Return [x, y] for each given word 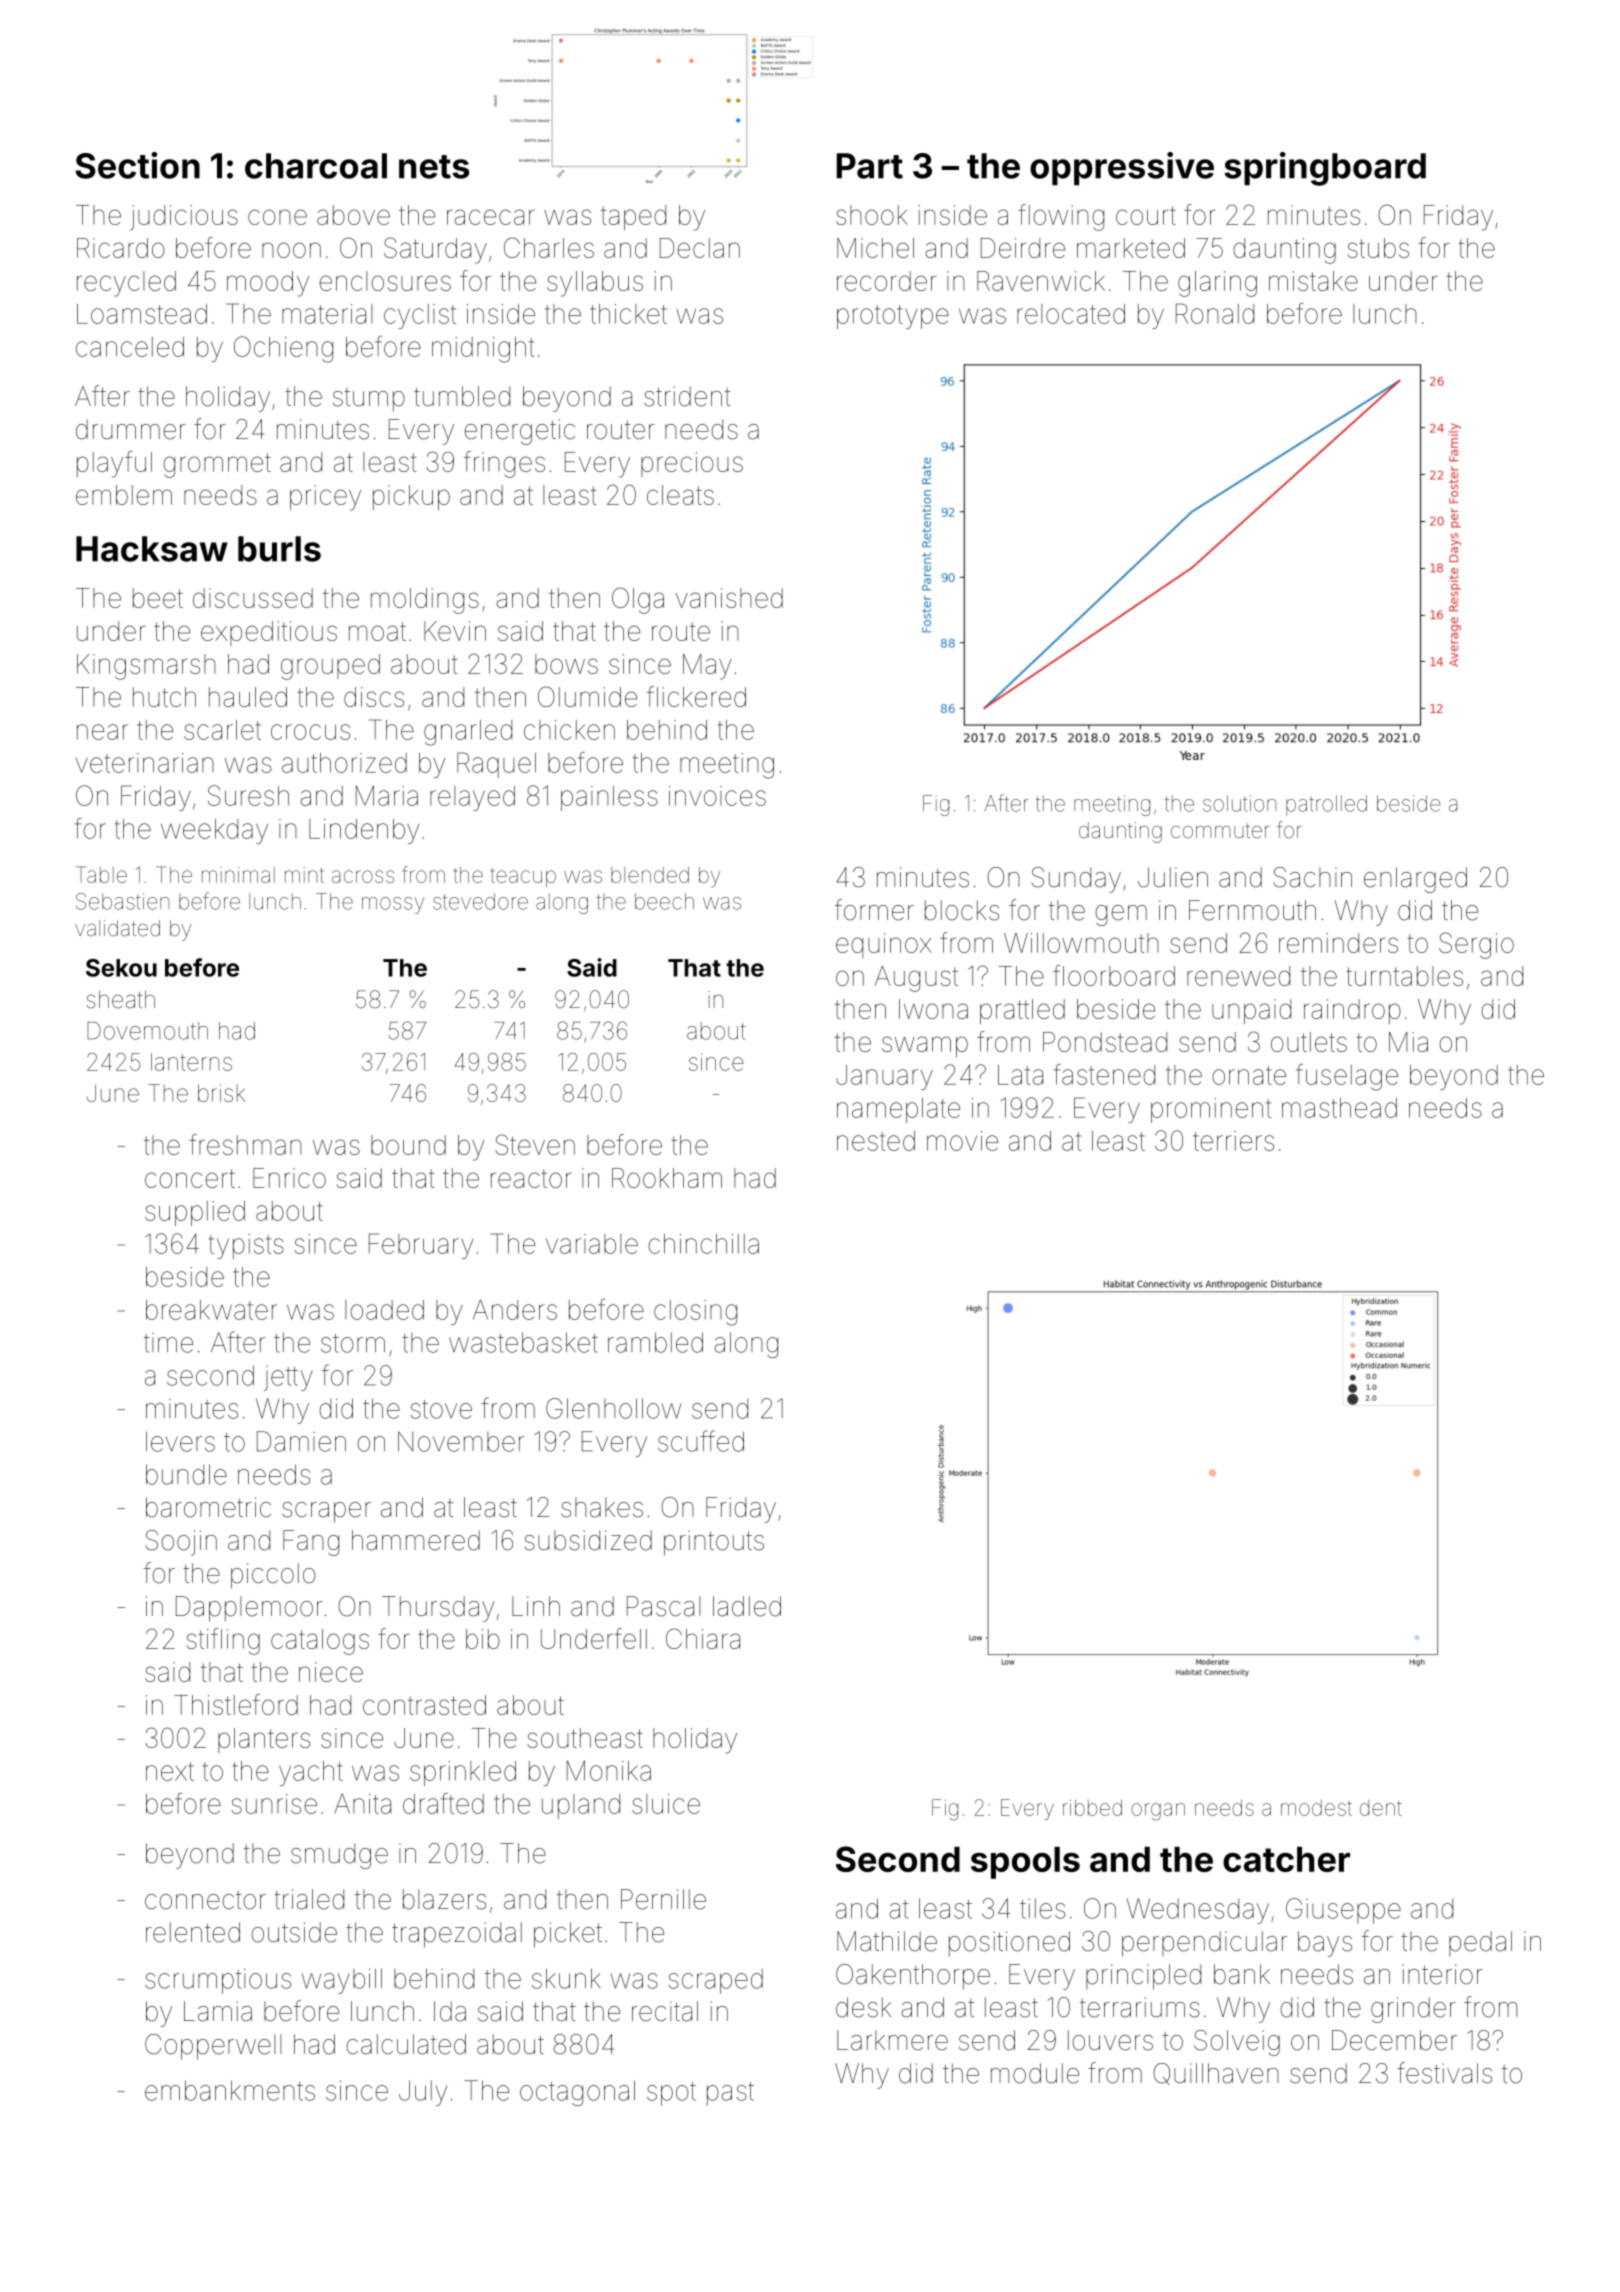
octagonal [577, 2093]
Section [137, 165]
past [730, 2094]
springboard [1325, 169]
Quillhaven [1216, 2074]
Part [870, 166]
